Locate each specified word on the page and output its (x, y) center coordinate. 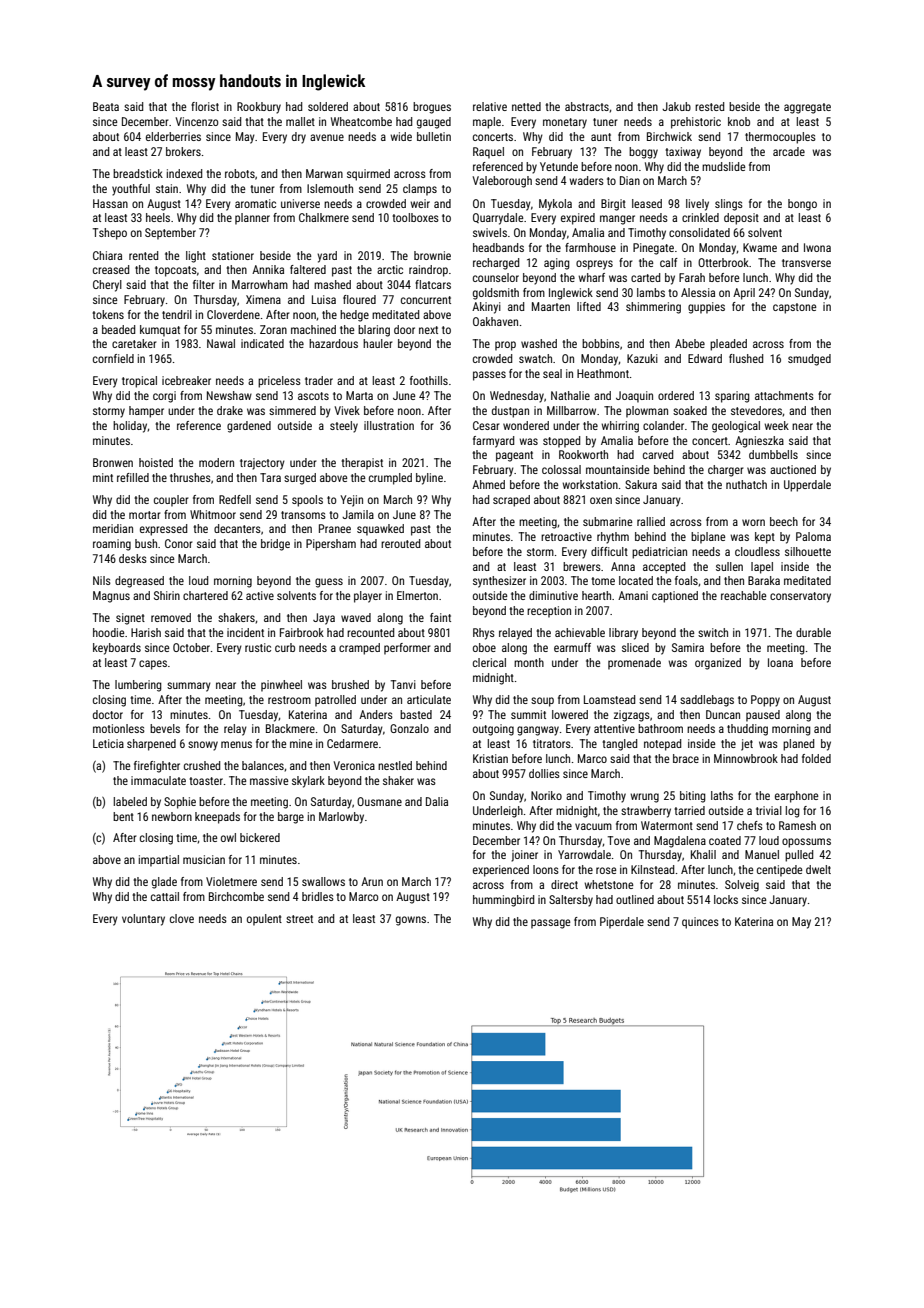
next (428, 330)
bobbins (601, 343)
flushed (746, 358)
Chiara (107, 255)
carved (658, 454)
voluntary (143, 920)
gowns (411, 921)
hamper (146, 412)
